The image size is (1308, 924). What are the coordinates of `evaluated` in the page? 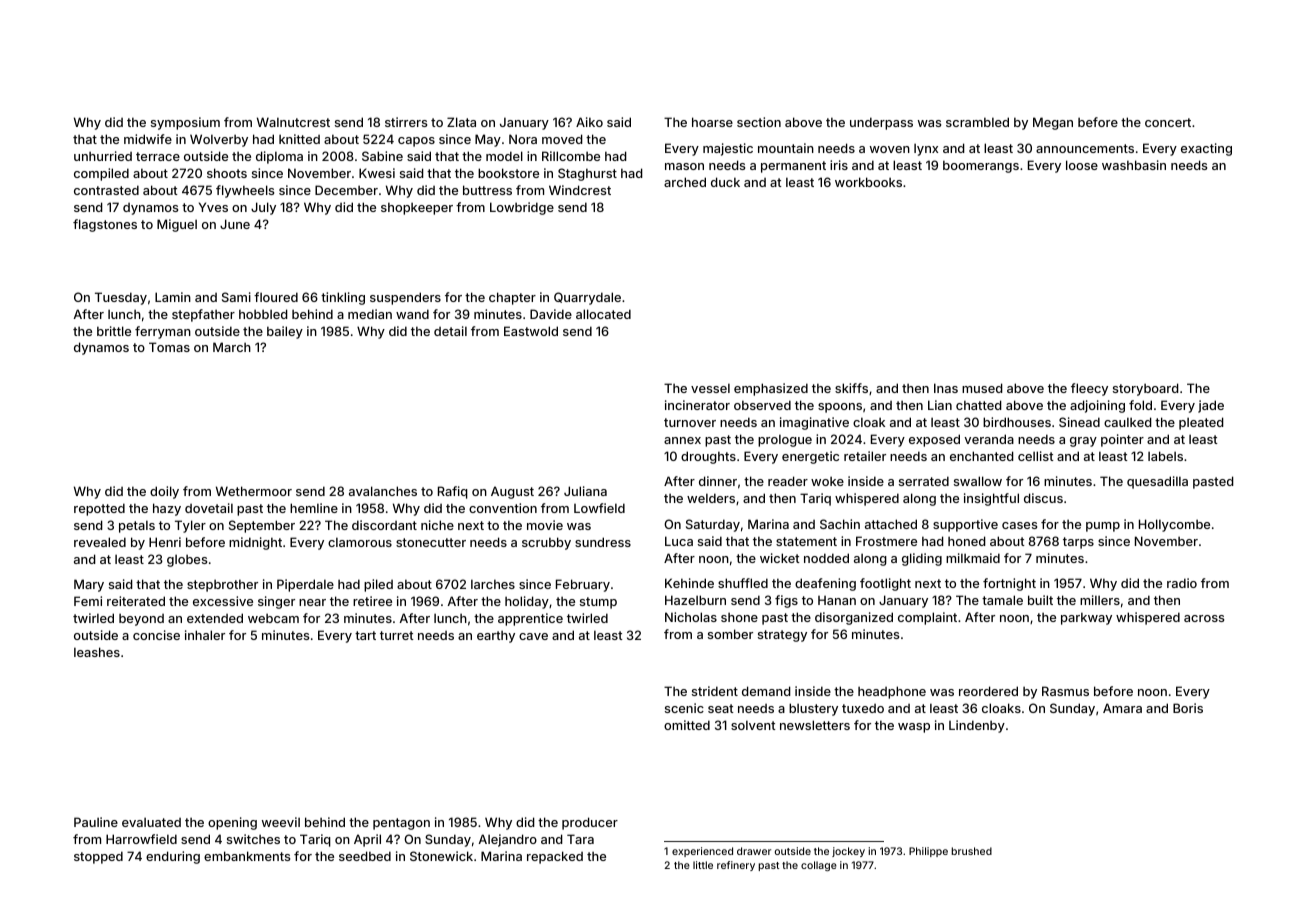 It's located at (151, 822).
